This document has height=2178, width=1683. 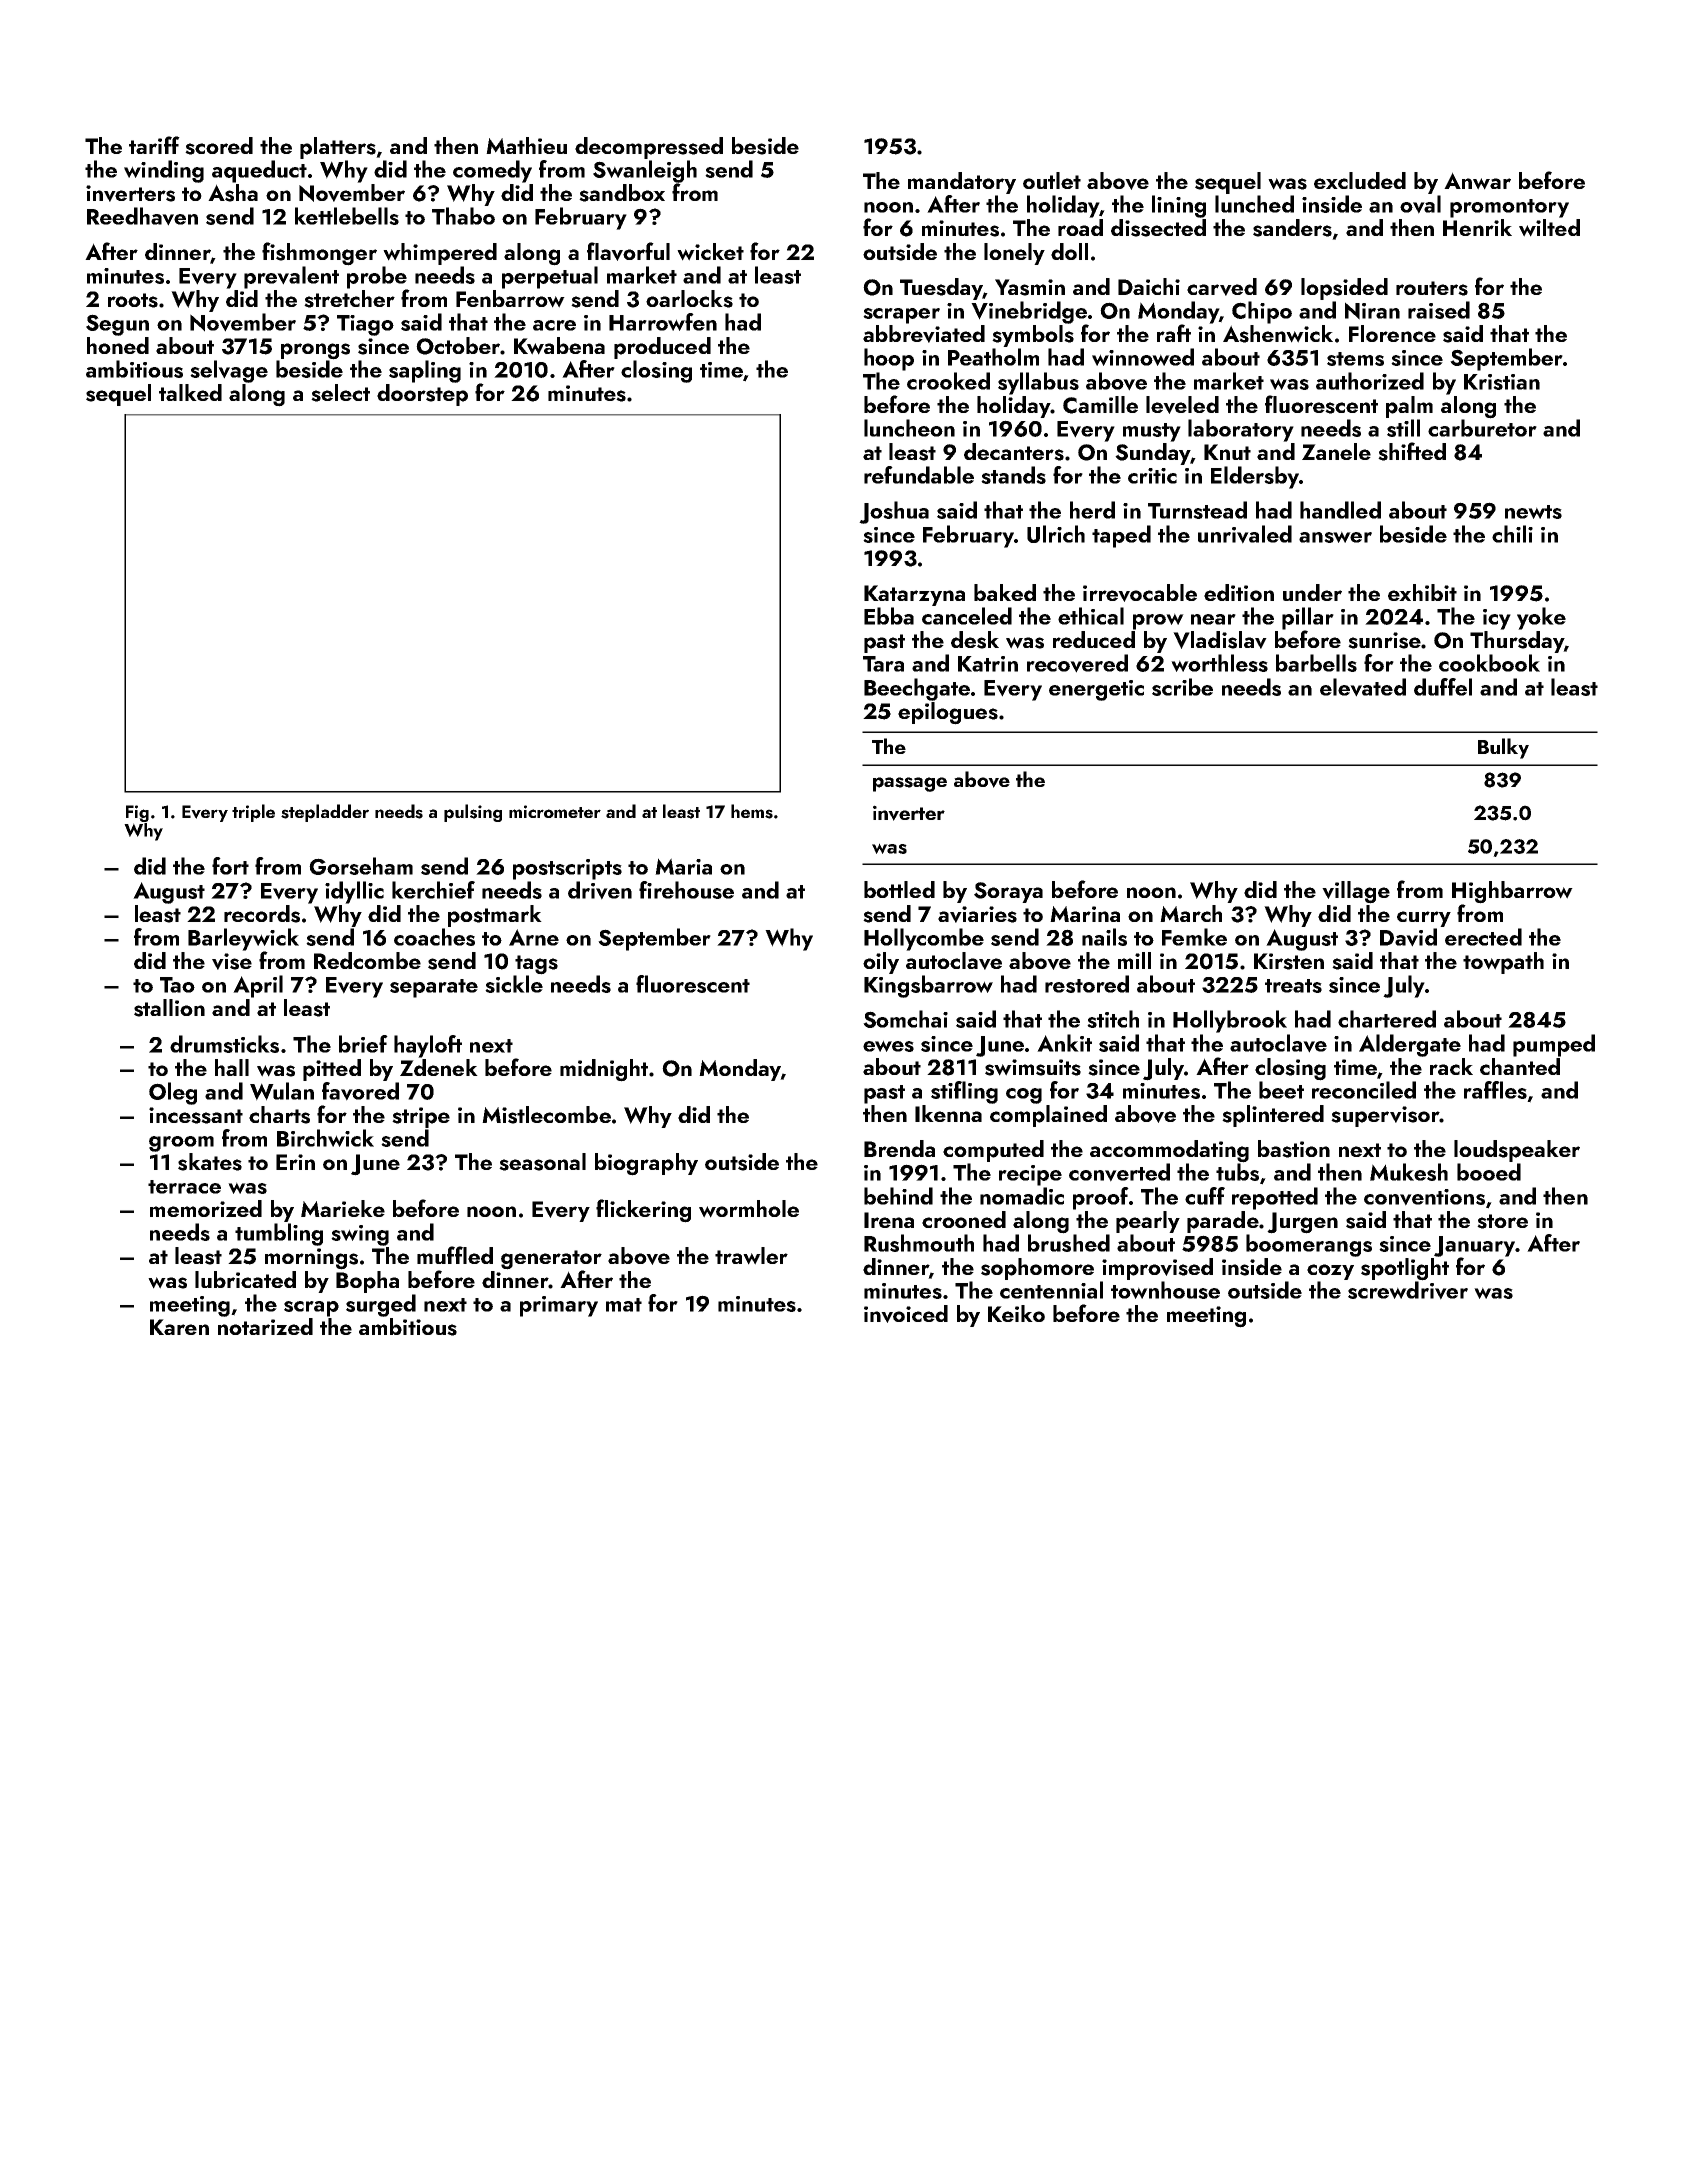 What do you see at coordinates (1477, 181) in the document?
I see `Anwar` at bounding box center [1477, 181].
